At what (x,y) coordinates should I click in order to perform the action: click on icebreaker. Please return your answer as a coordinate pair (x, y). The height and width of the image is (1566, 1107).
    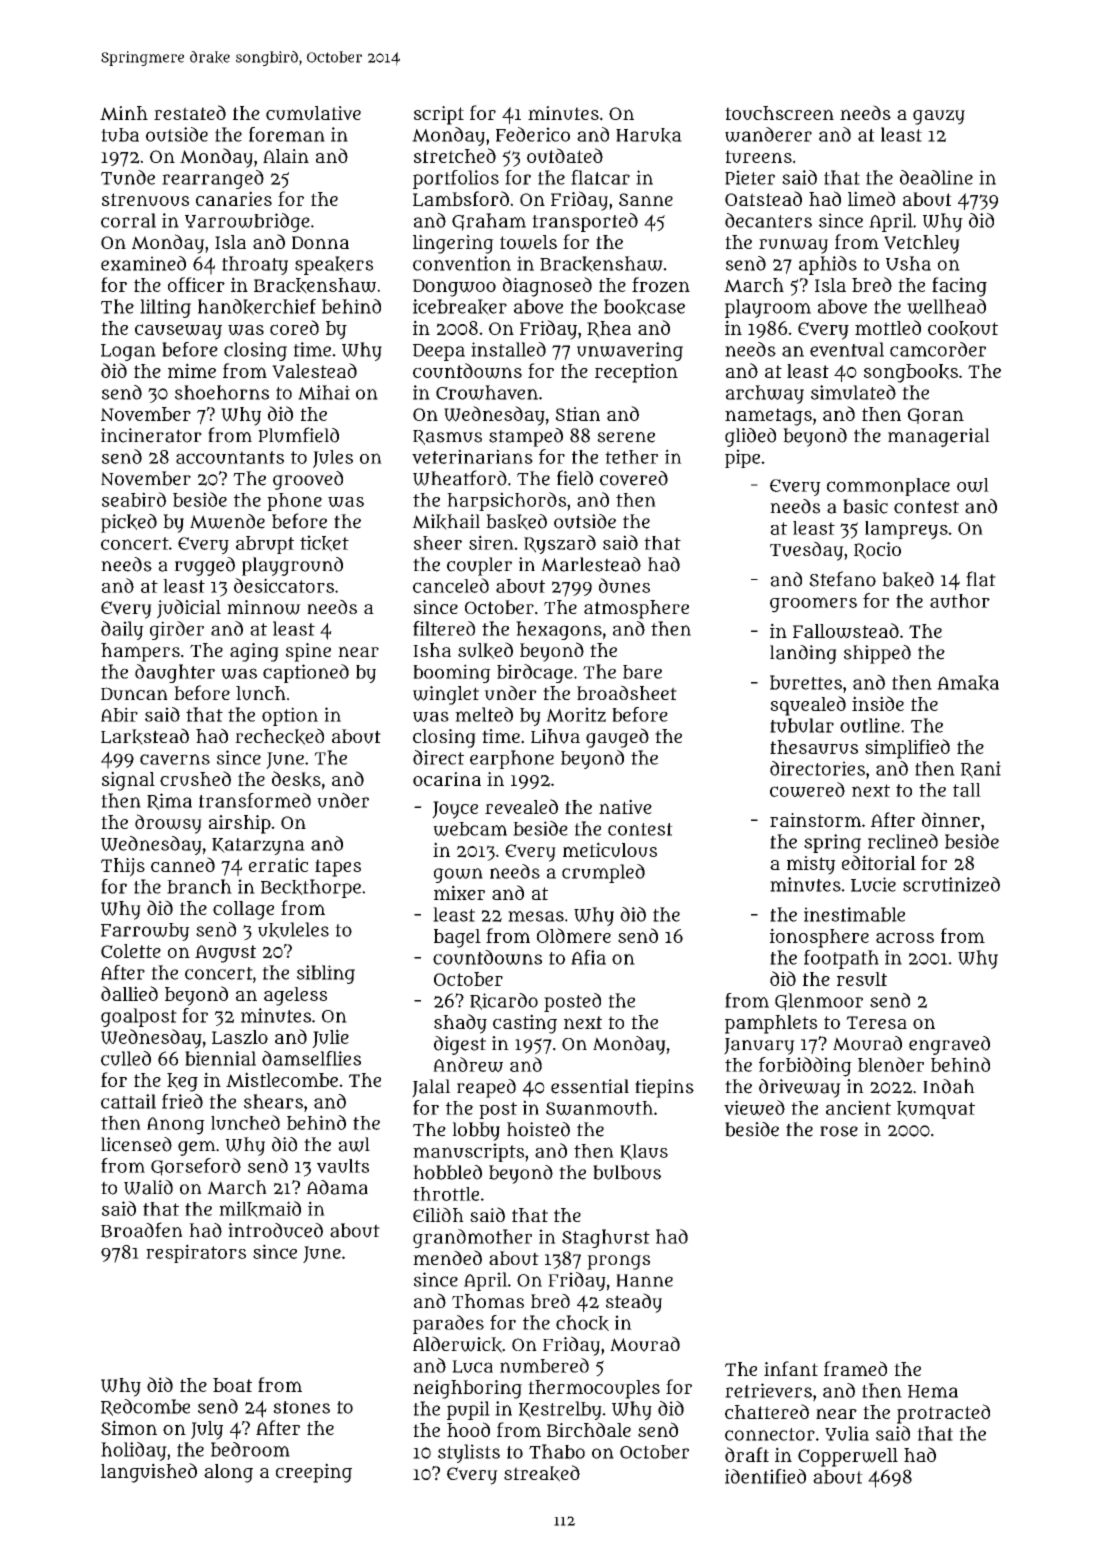
    Looking at the image, I should click on (460, 307).
